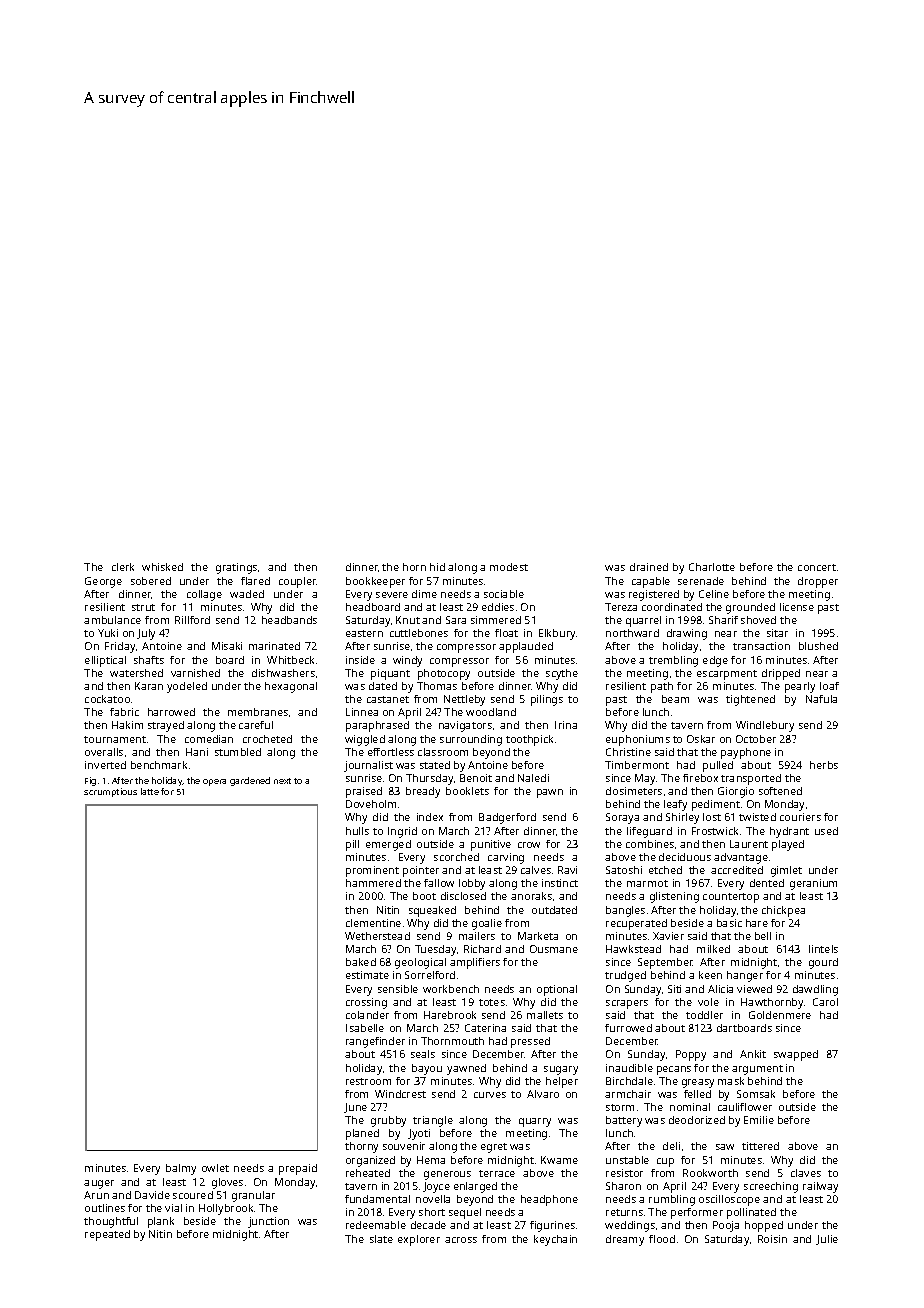 The image size is (924, 1308). Describe the element at coordinates (815, 990) in the screenshot. I see `dawdling` at that location.
